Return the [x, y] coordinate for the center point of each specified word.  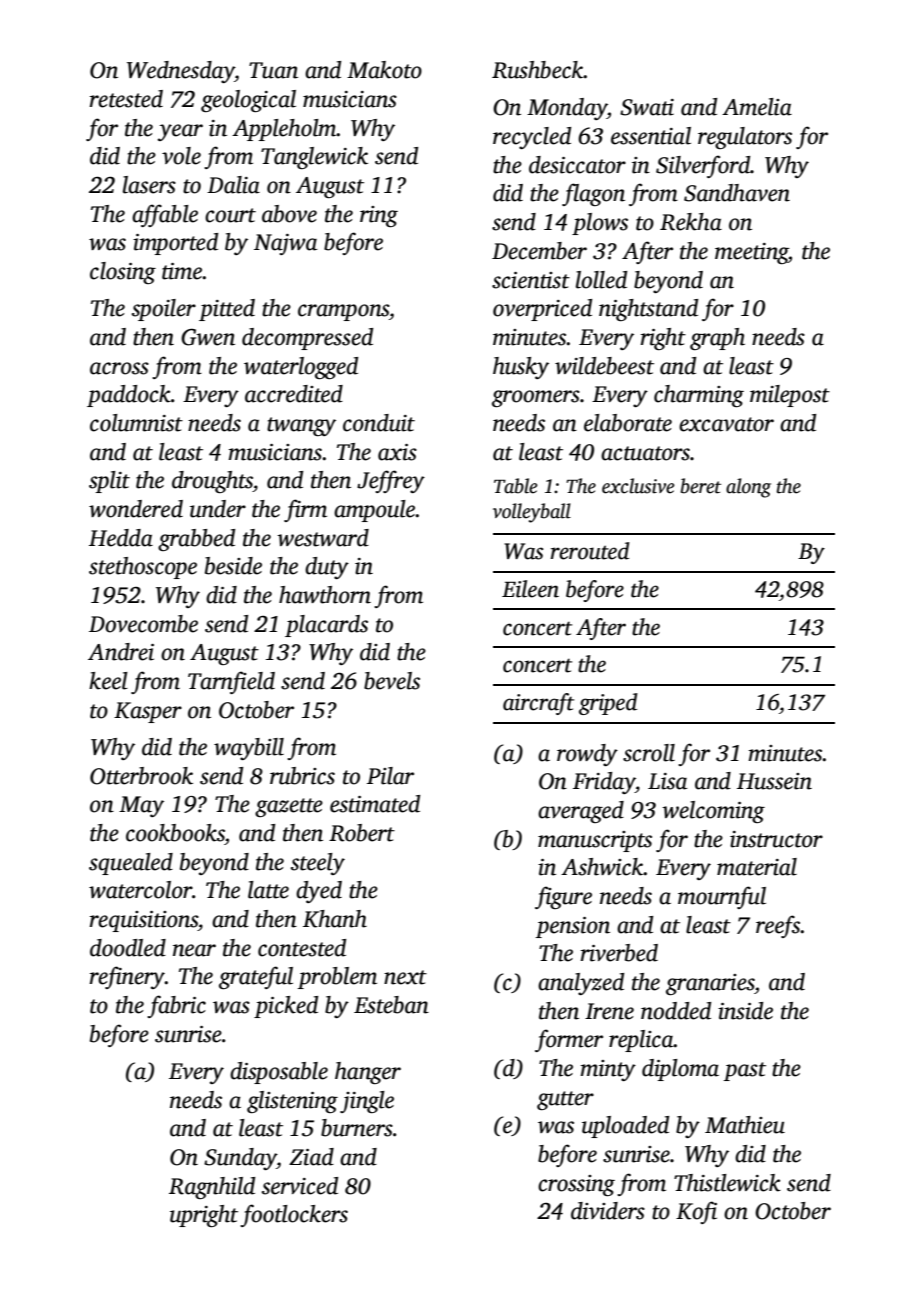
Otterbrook [141, 776]
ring [379, 216]
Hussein [774, 781]
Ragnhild [212, 1188]
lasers [149, 185]
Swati [647, 107]
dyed [319, 892]
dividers [608, 1211]
